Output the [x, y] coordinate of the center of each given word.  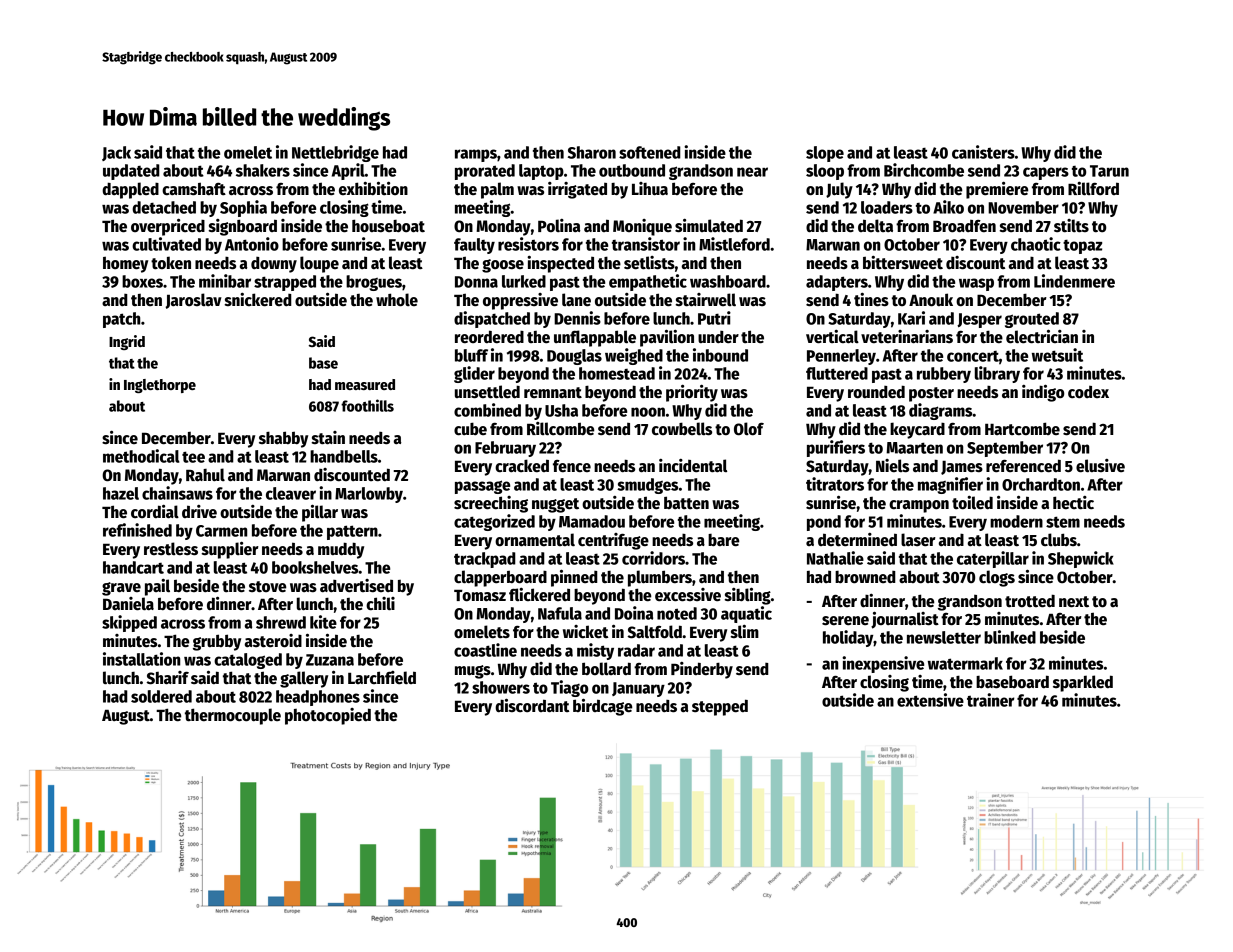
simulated [709, 225]
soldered [161, 696]
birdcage [602, 707]
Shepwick [1081, 559]
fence [572, 466]
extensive [930, 700]
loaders [887, 207]
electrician [1042, 336]
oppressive [520, 301]
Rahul [205, 474]
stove [267, 587]
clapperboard [500, 578]
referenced [1023, 466]
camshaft [194, 189]
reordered [489, 337]
